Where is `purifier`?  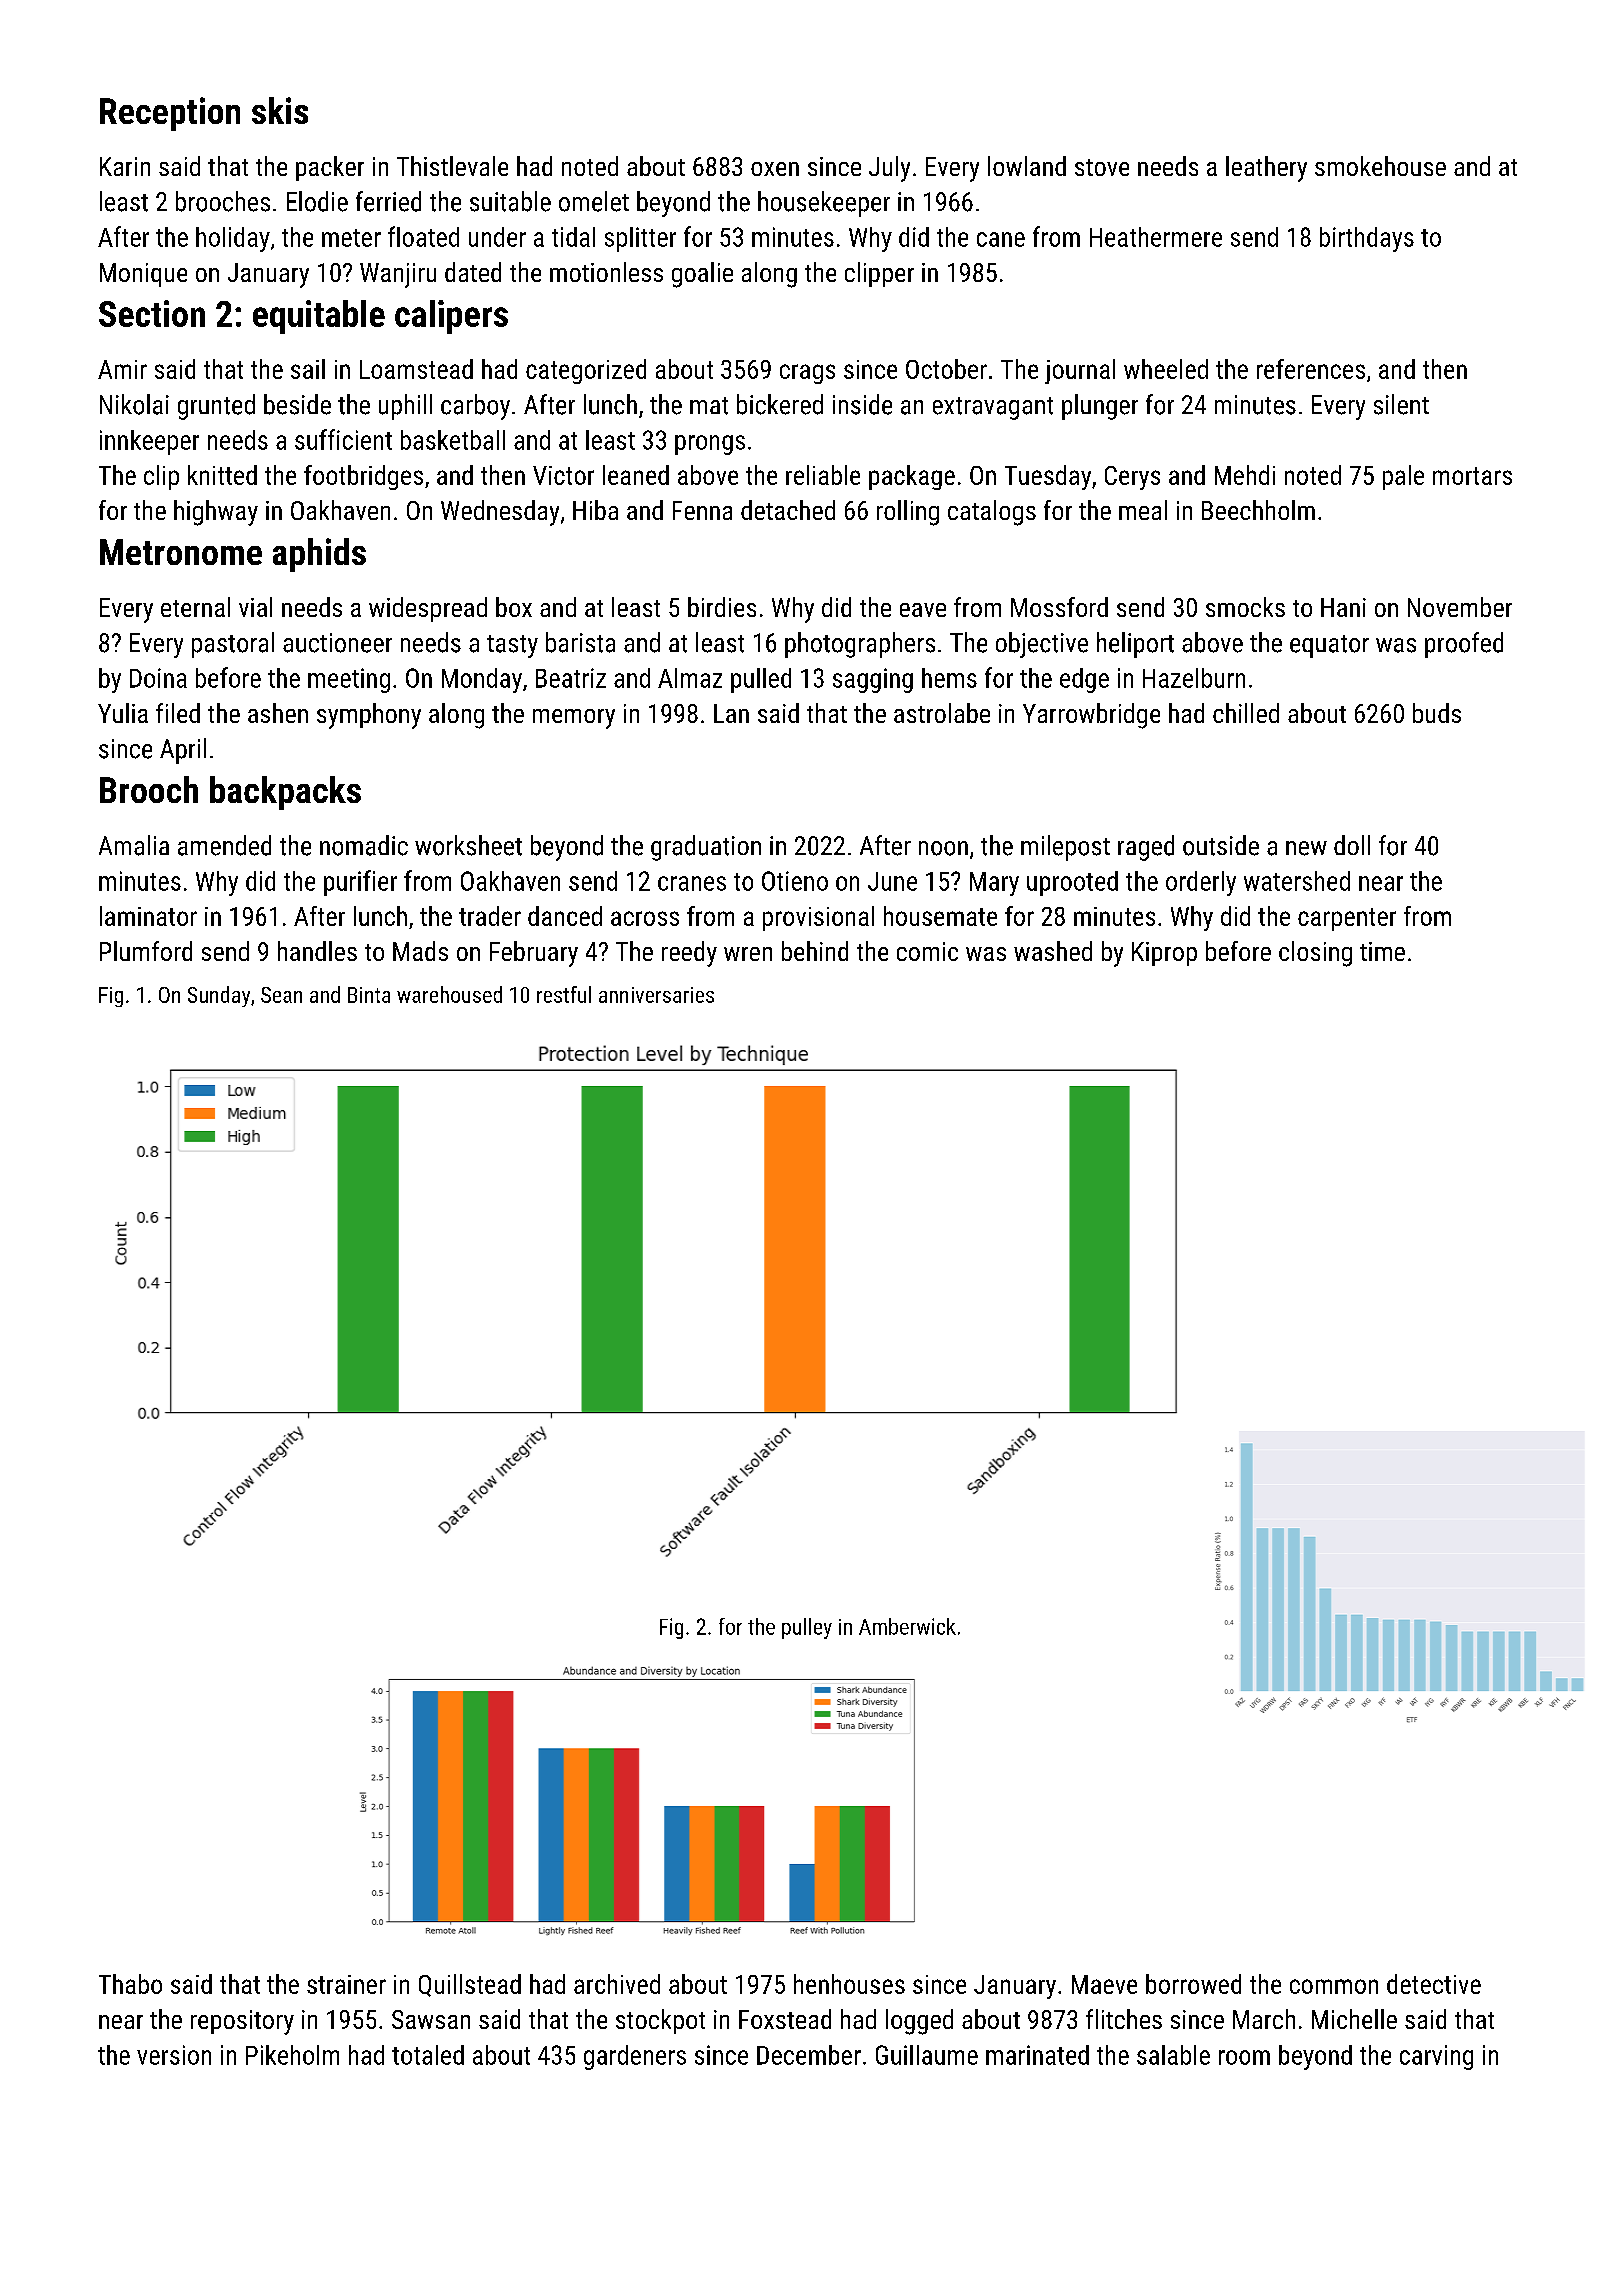 purifier is located at coordinates (360, 883).
